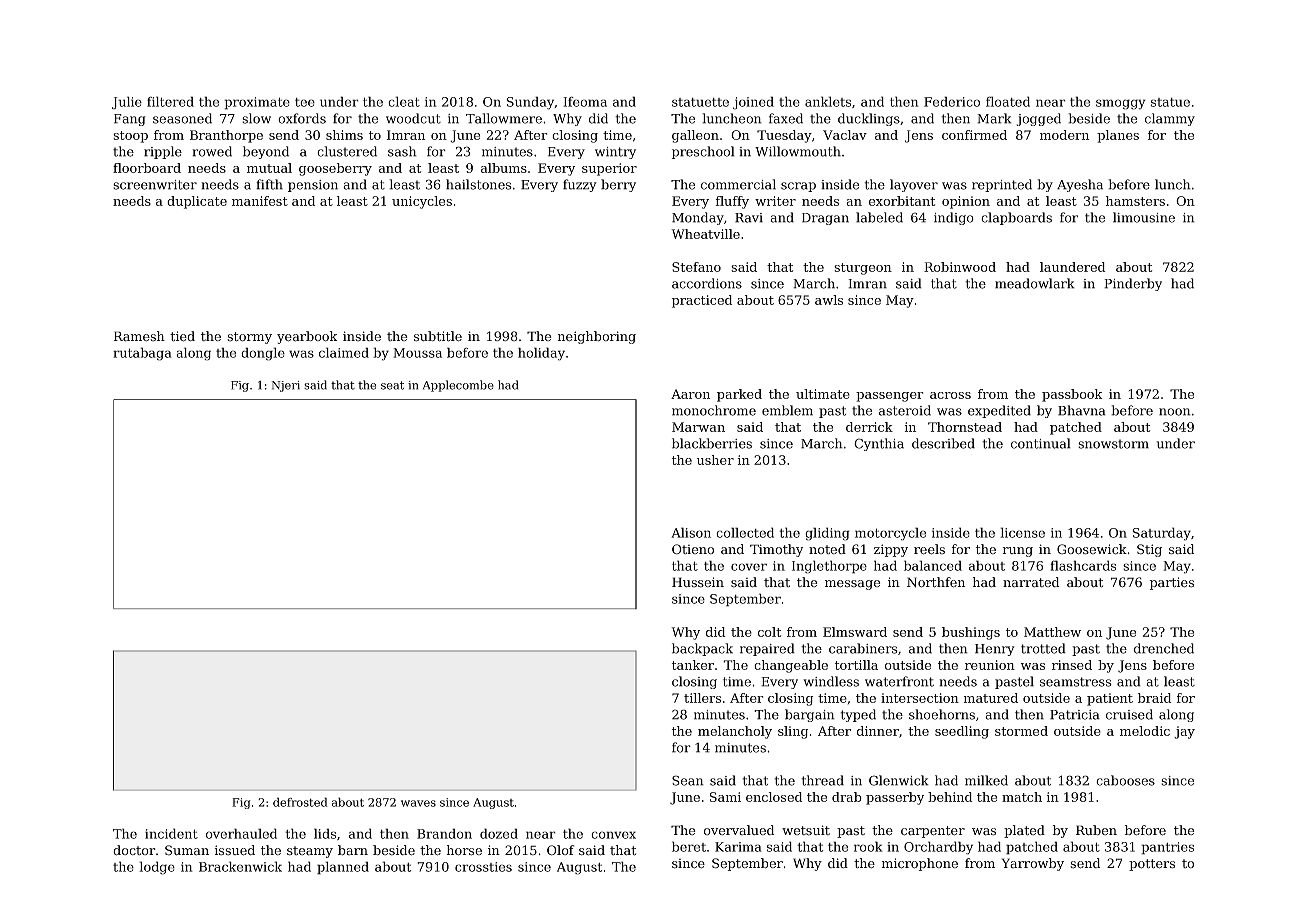 Image resolution: width=1308 pixels, height=924 pixels. I want to click on superior, so click(609, 169).
